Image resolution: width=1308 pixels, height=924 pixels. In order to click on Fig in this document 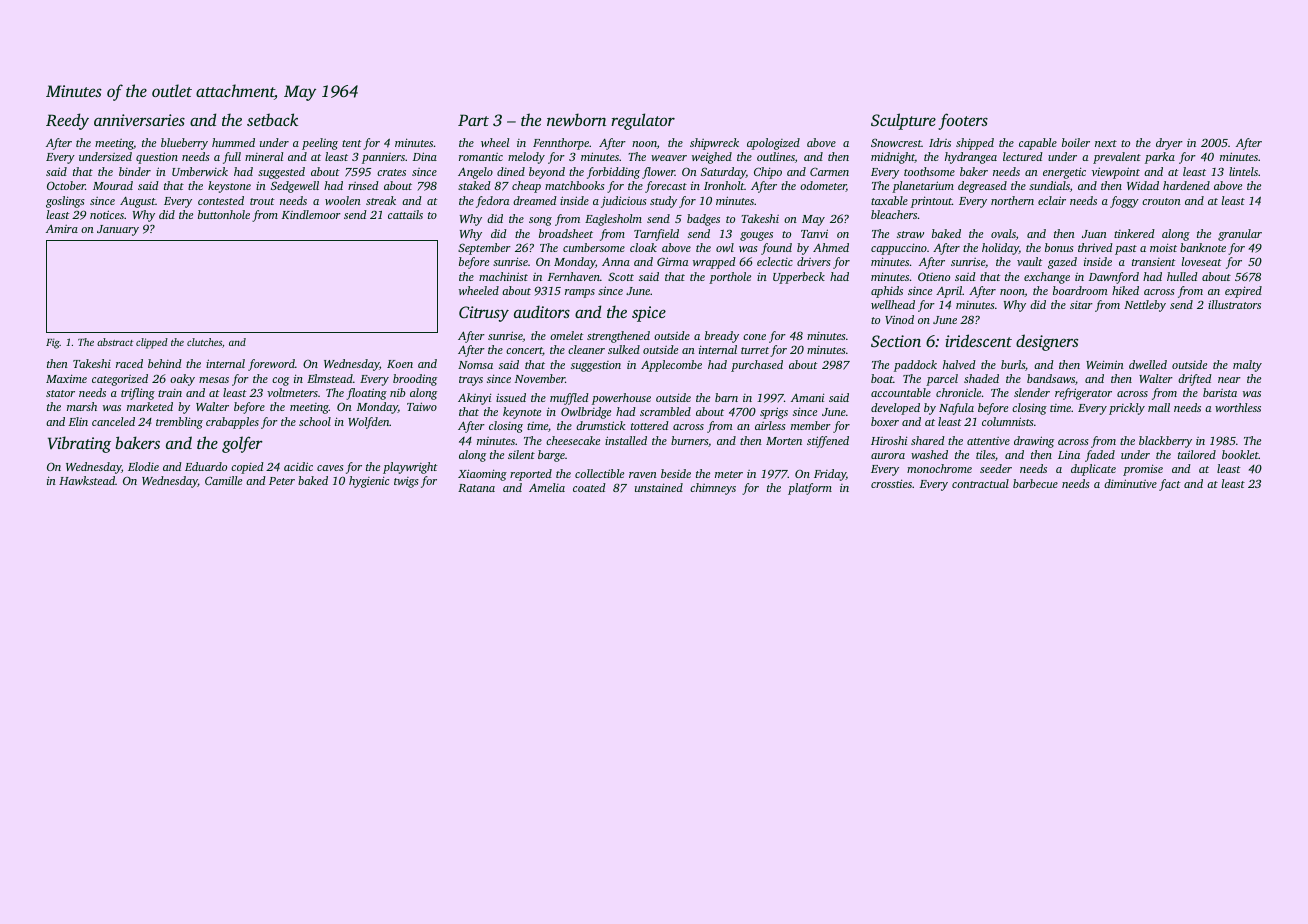, I will do `click(53, 343)`.
